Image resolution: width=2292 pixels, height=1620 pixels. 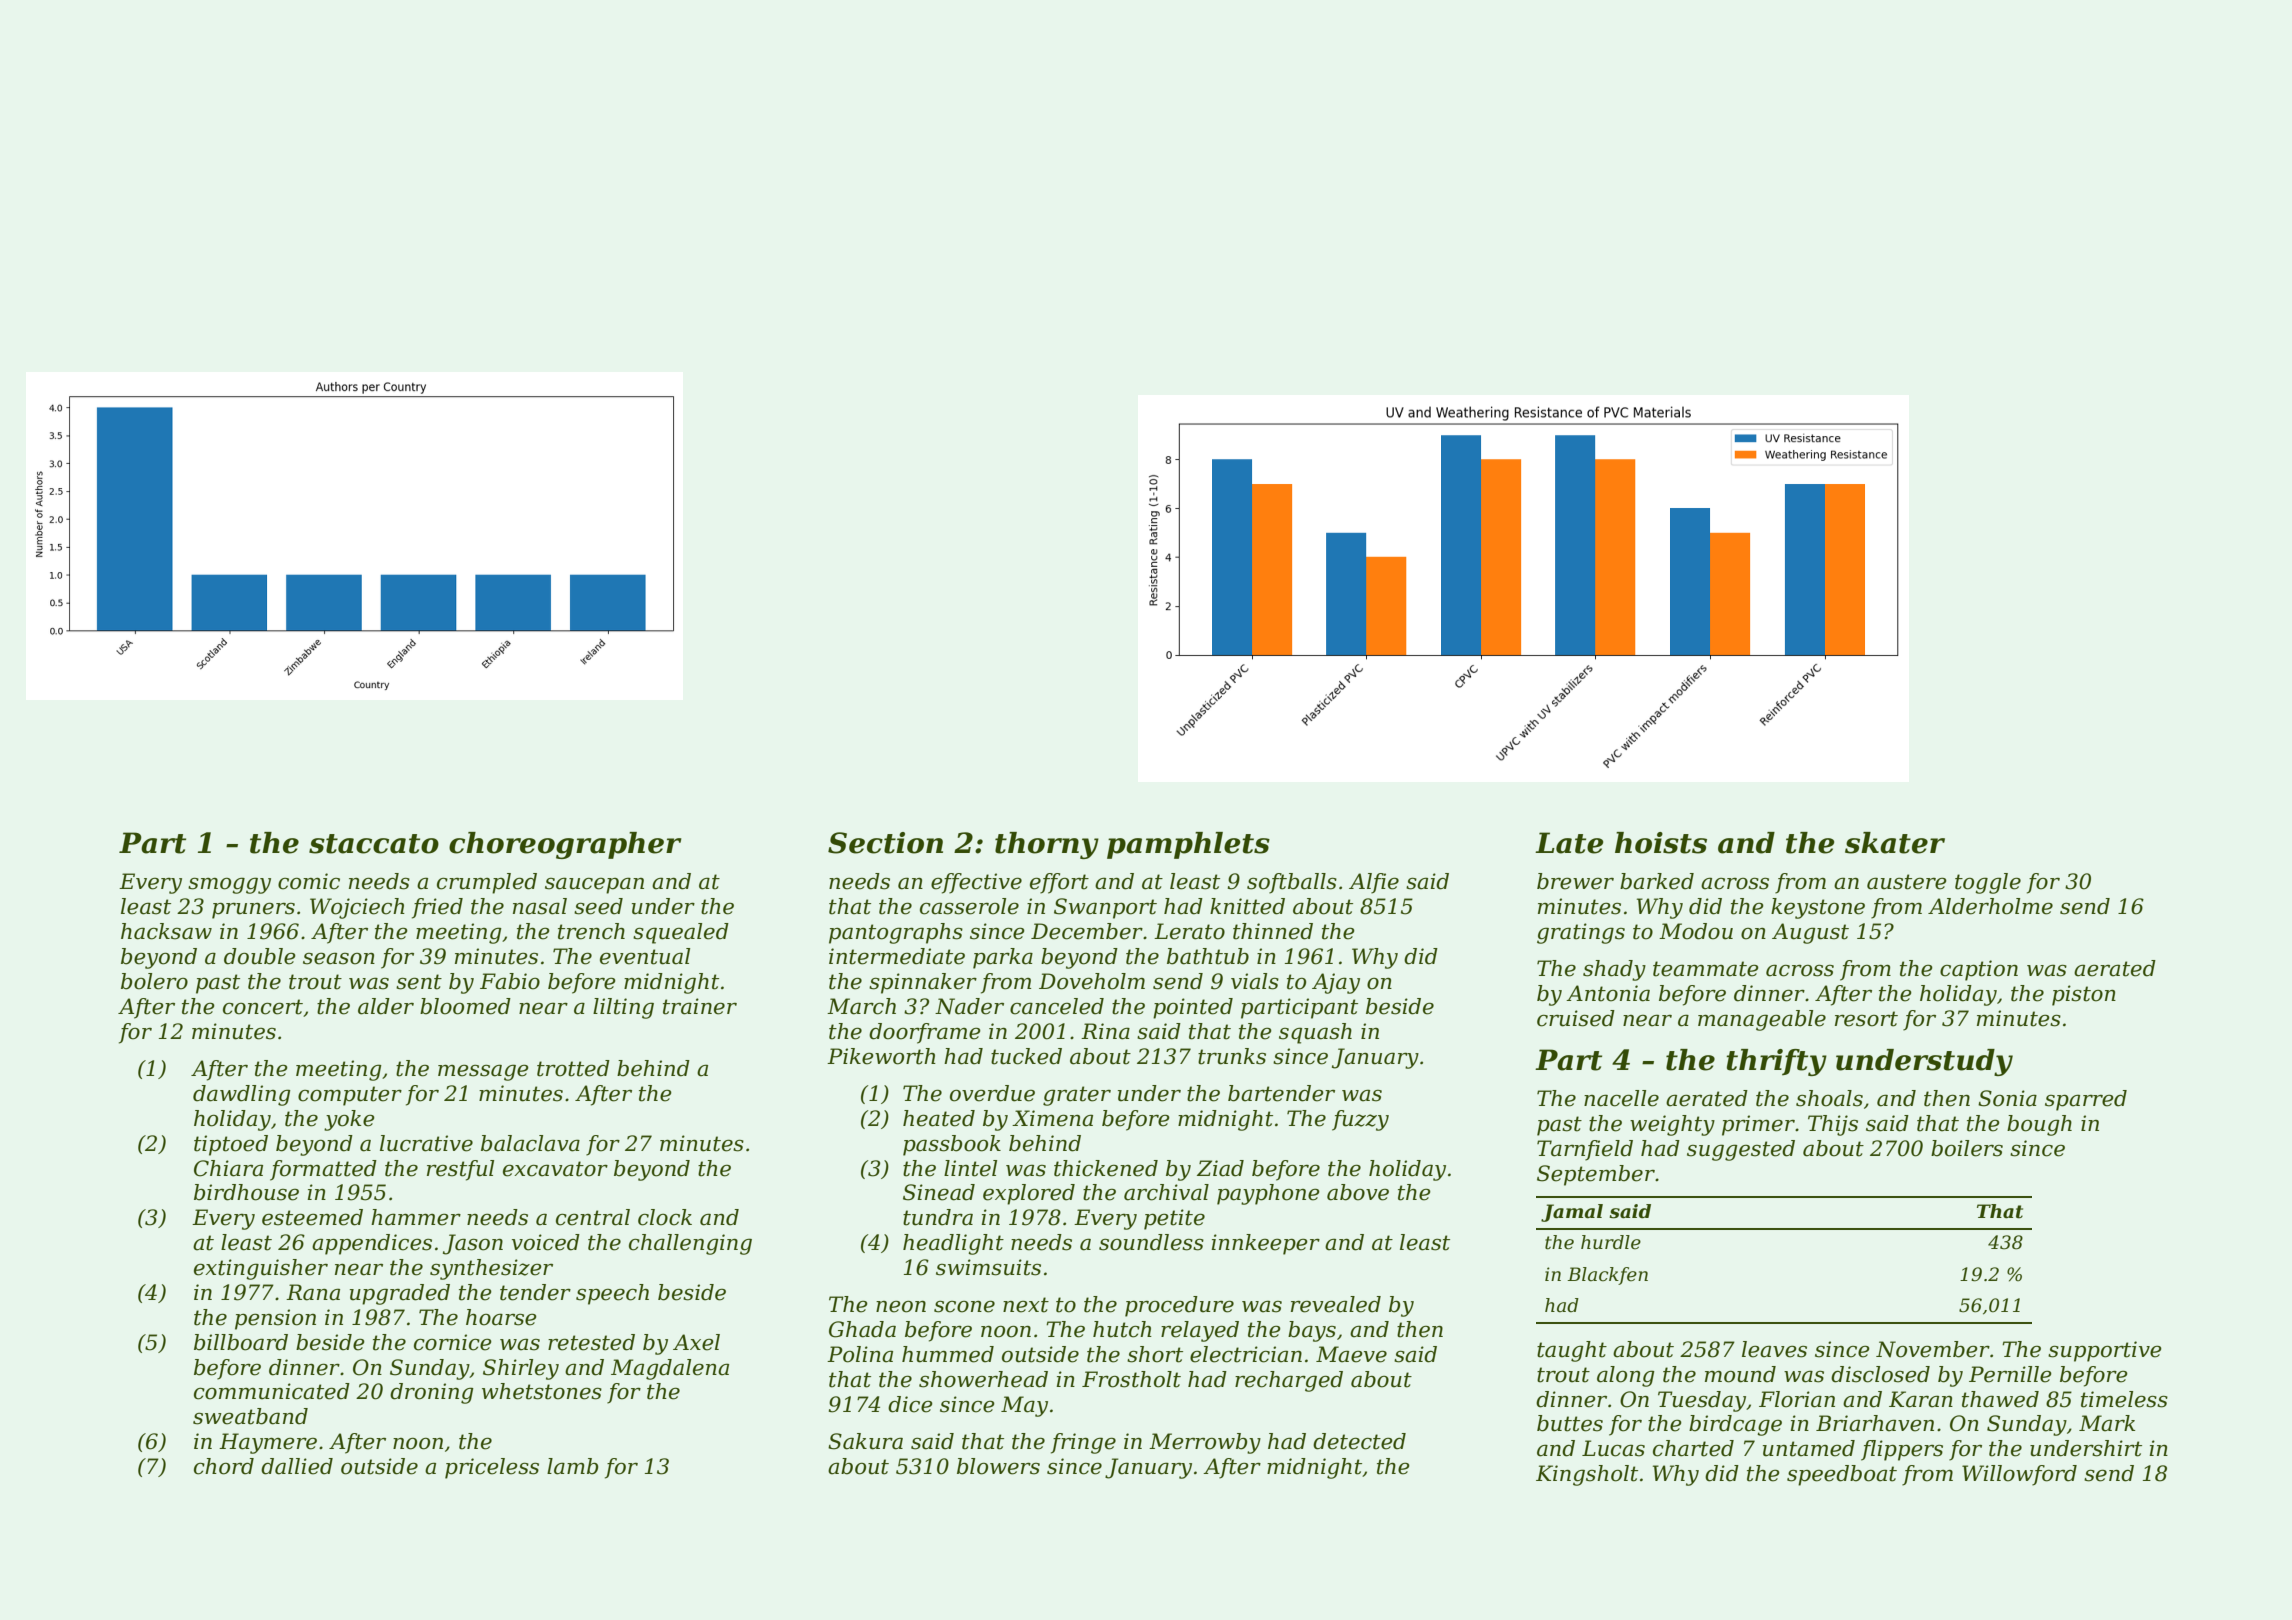 I want to click on choreographer, so click(x=565, y=845).
